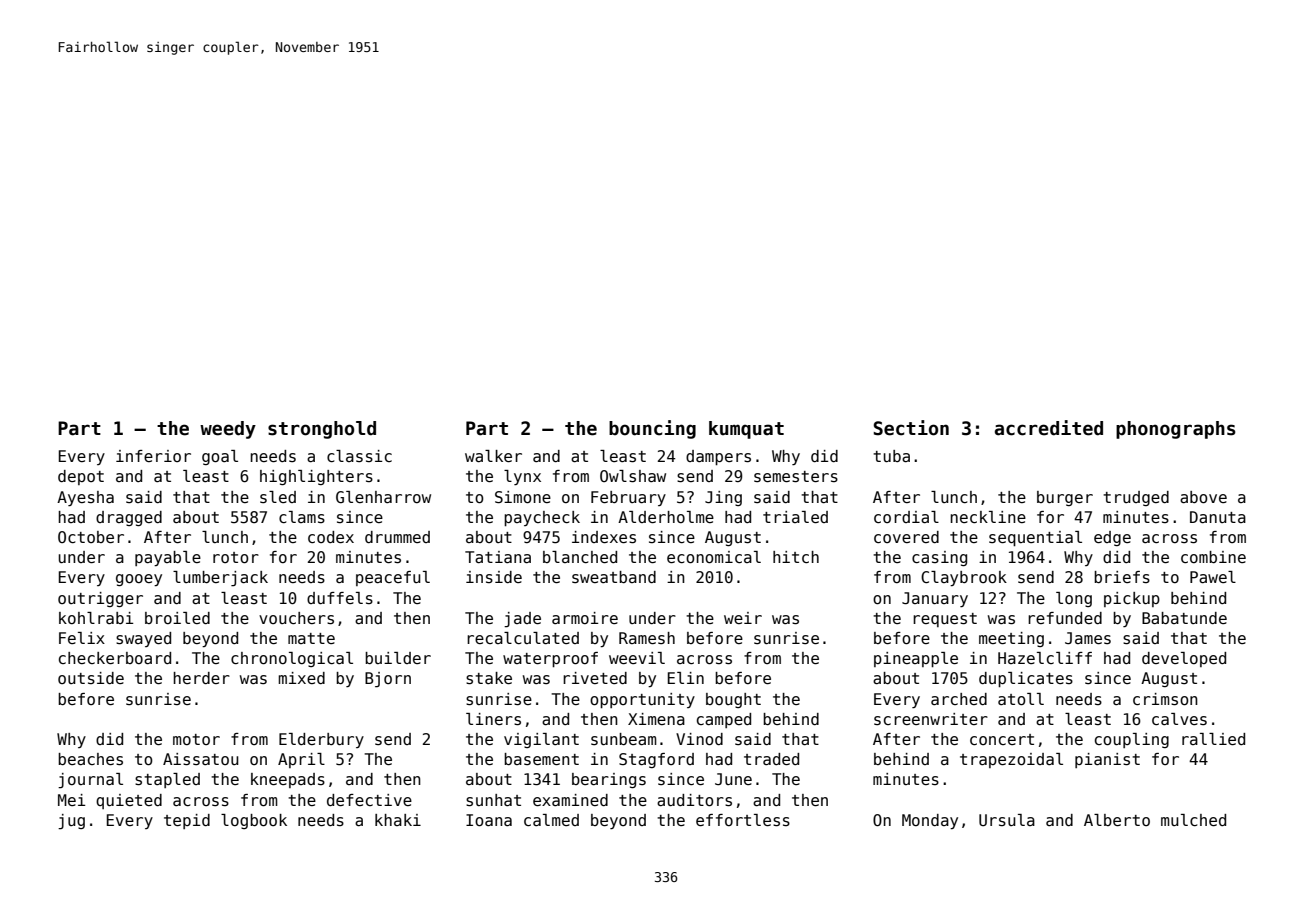 Image resolution: width=1308 pixels, height=924 pixels. I want to click on Ximena, so click(656, 719).
